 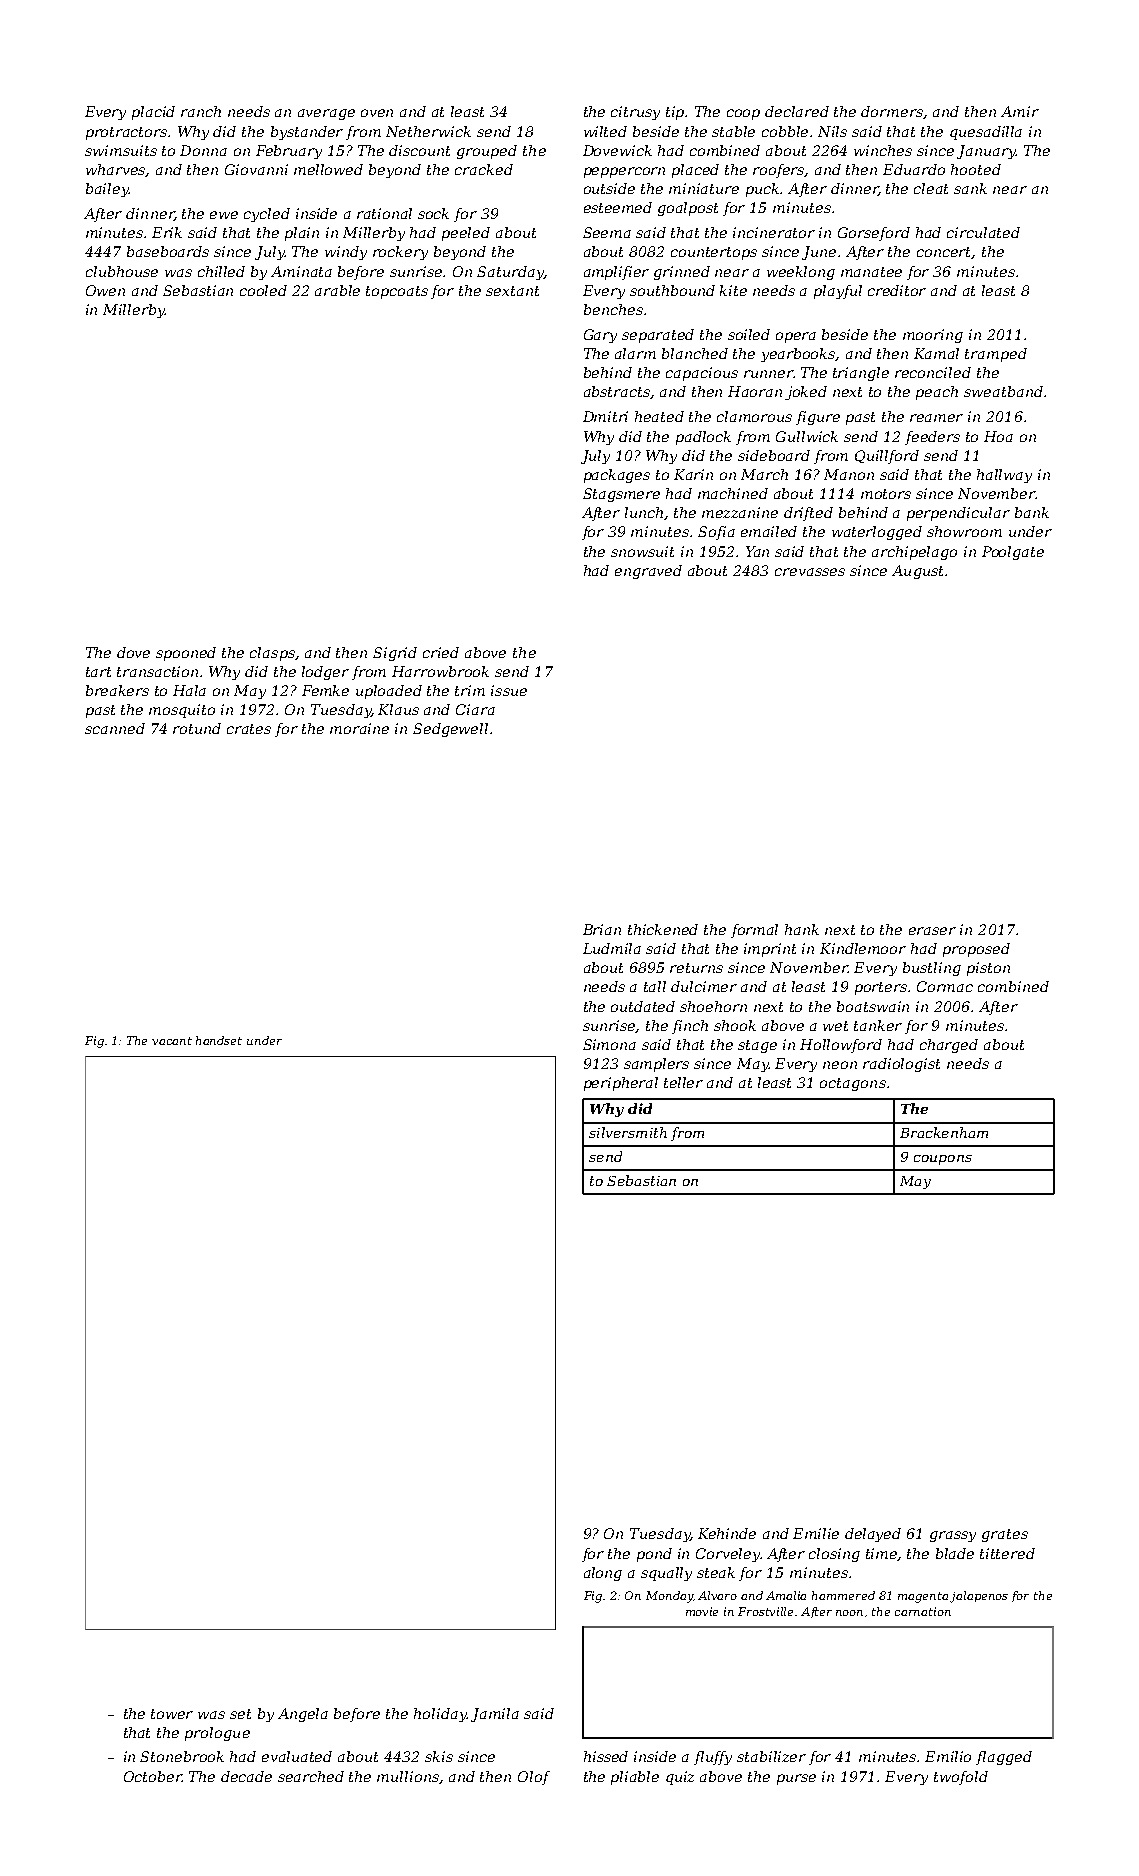 What do you see at coordinates (988, 969) in the page?
I see `piston` at bounding box center [988, 969].
